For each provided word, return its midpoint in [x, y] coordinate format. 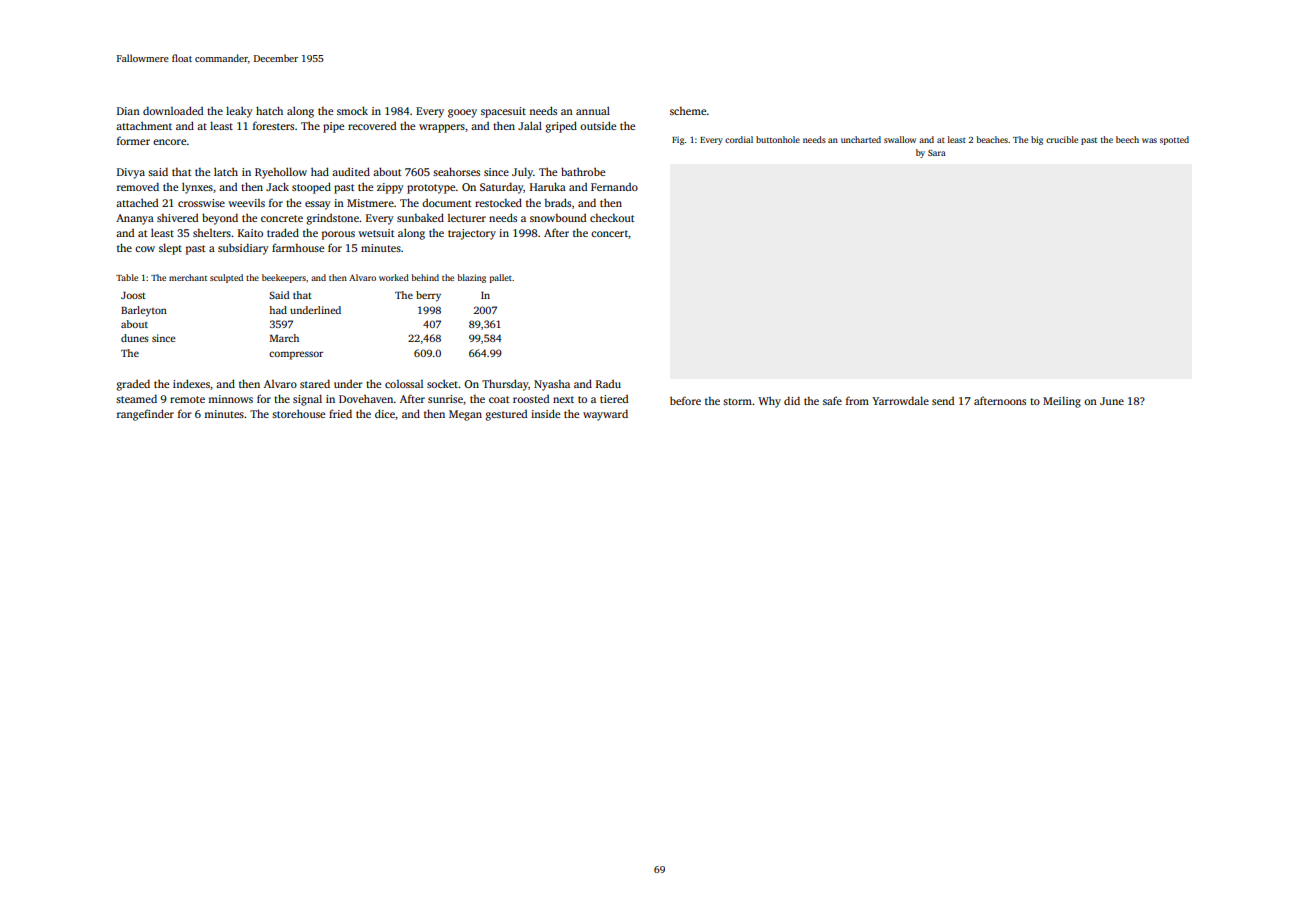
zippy [390, 188]
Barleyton [144, 311]
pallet [500, 278]
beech [1127, 139]
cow [145, 249]
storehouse [298, 413]
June [1112, 401]
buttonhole [778, 139]
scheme [688, 111]
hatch [269, 110]
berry [428, 296]
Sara [937, 153]
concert [609, 233]
